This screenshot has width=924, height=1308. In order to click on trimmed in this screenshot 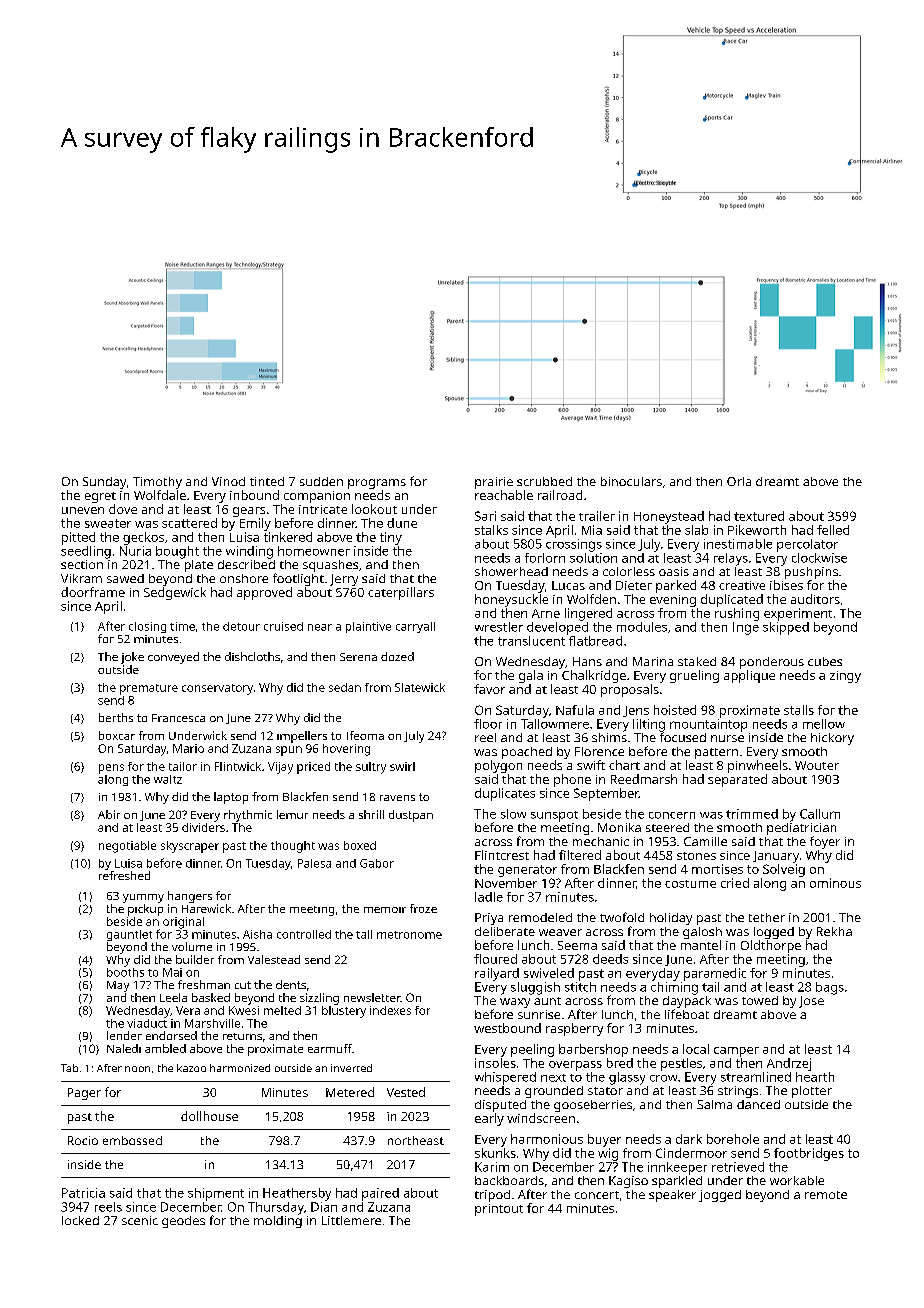, I will do `click(752, 814)`.
